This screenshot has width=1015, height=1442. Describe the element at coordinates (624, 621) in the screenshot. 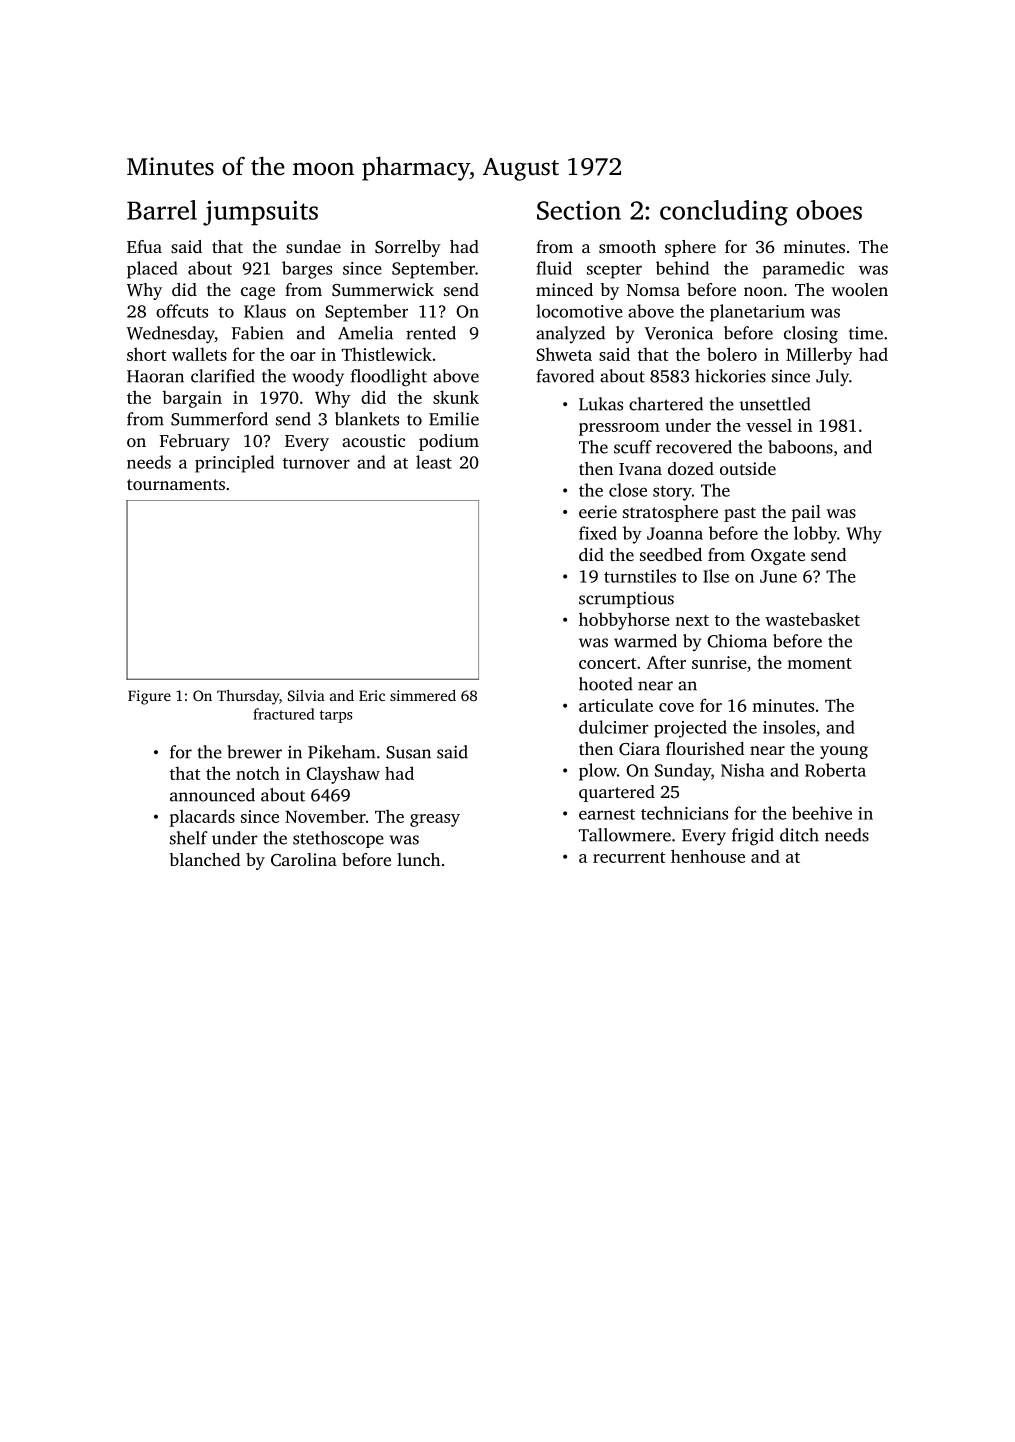

I see `hobbyhorse` at that location.
